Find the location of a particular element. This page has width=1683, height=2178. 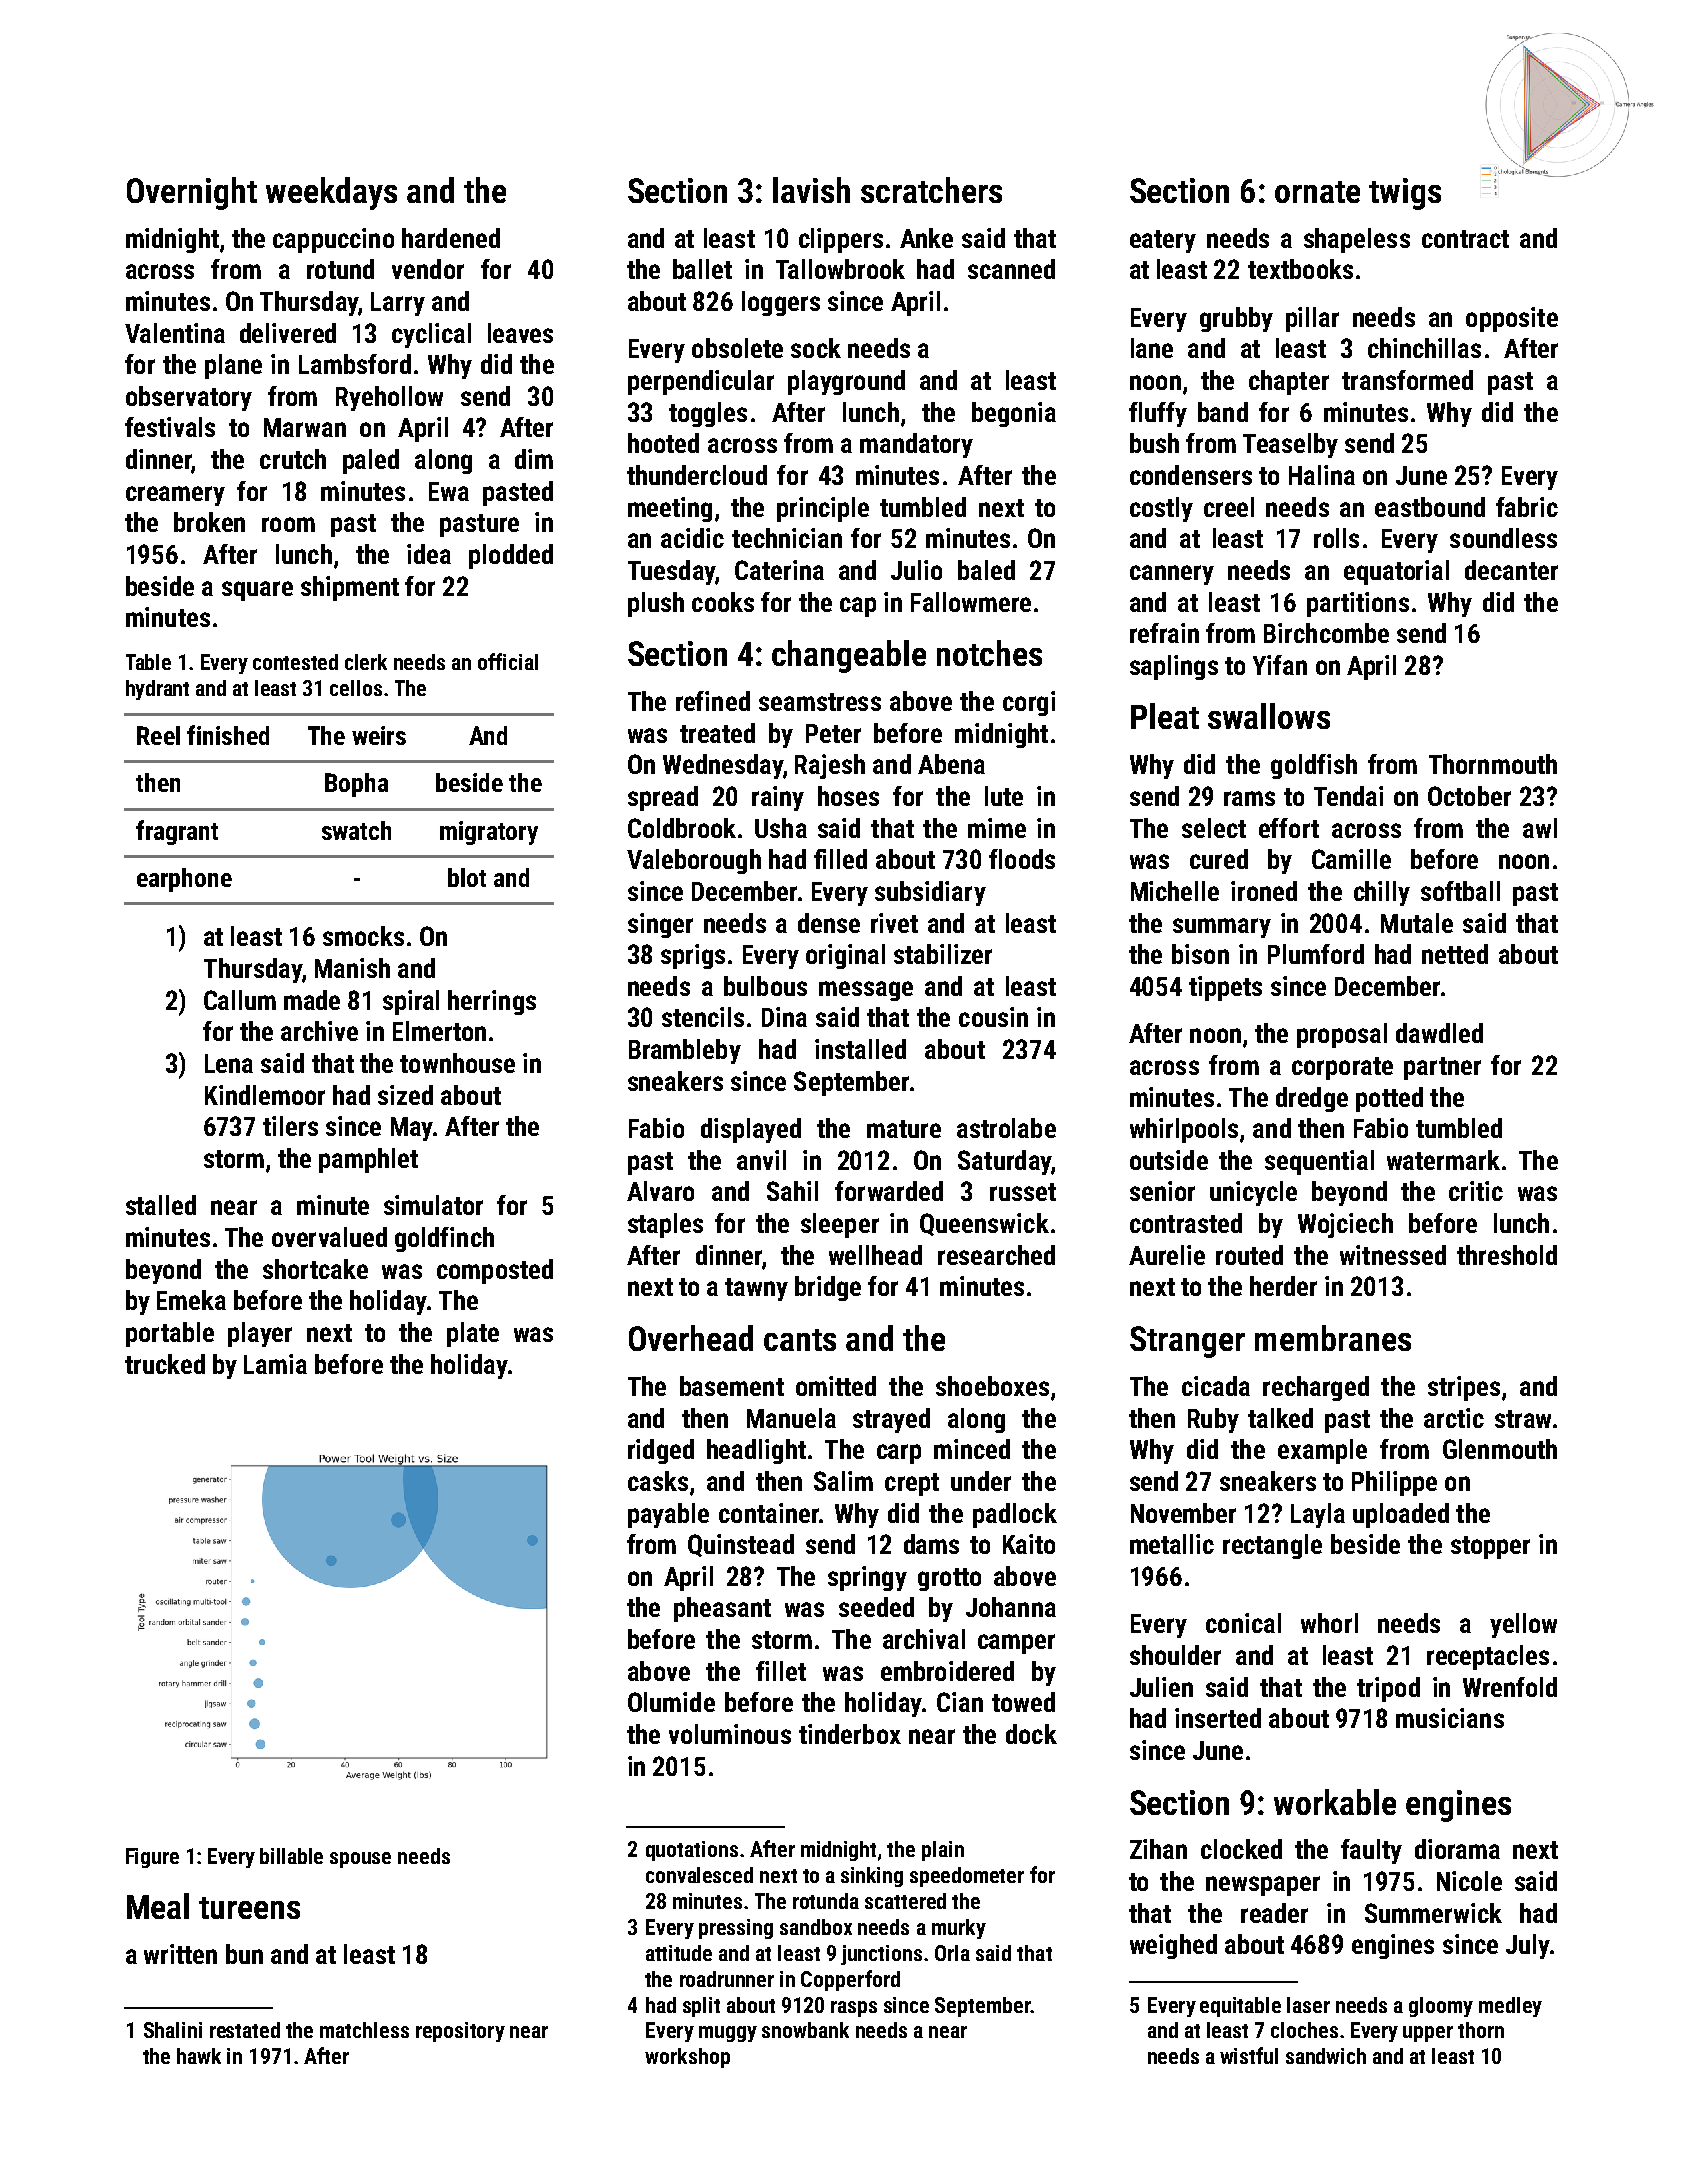

Fallowmere is located at coordinates (971, 602).
